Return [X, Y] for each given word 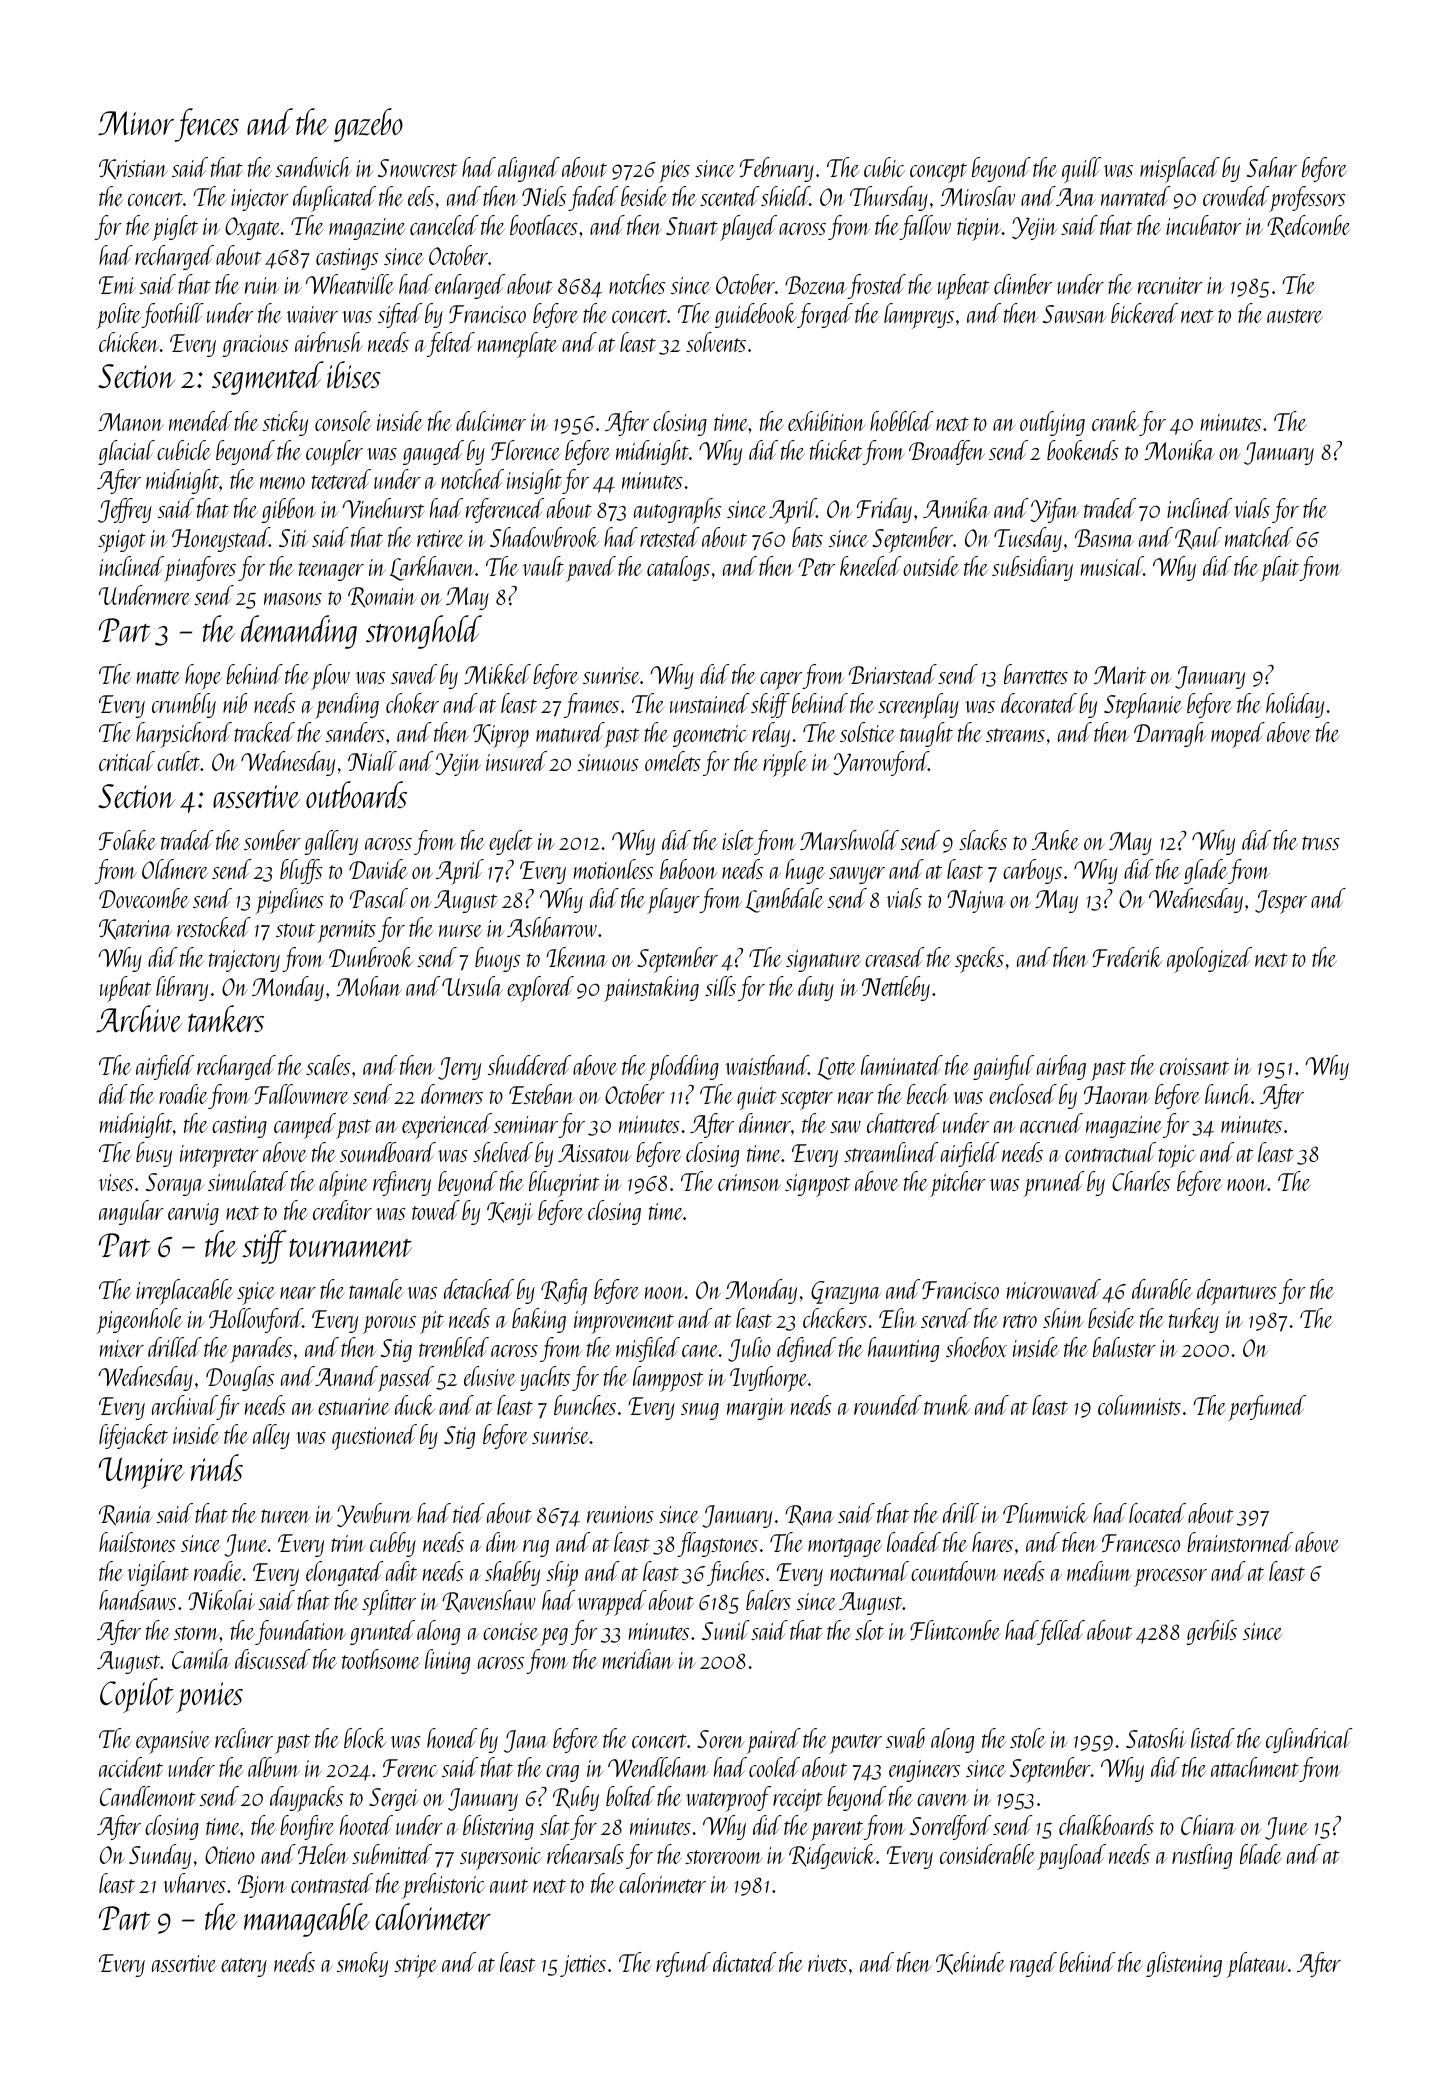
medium [1099, 1571]
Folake [127, 840]
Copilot [137, 1695]
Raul [1198, 538]
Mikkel [497, 674]
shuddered [529, 1065]
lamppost [668, 1379]
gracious [255, 346]
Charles [1141, 1181]
